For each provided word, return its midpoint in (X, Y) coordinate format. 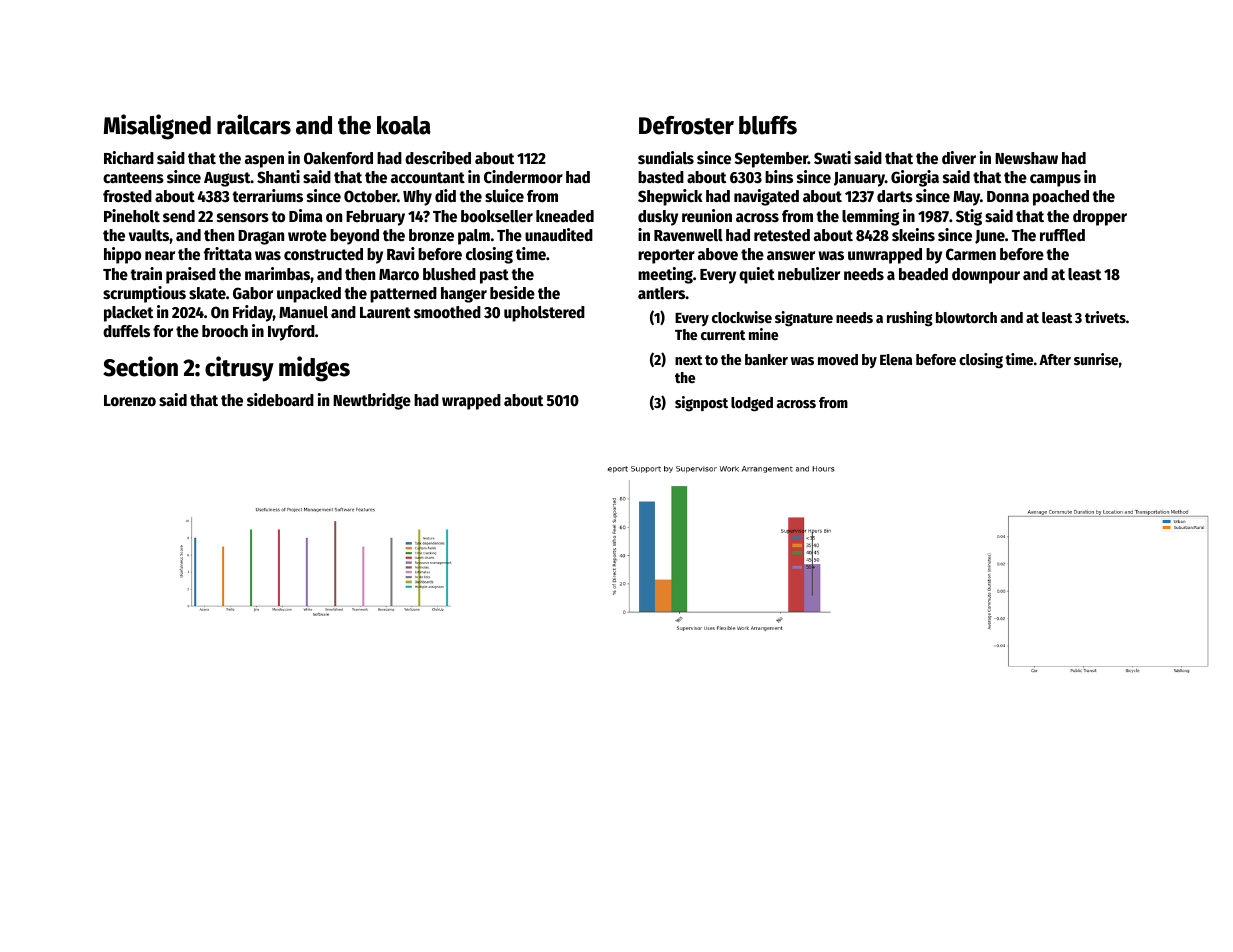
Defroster (686, 125)
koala (404, 125)
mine (763, 334)
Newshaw (1026, 158)
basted (661, 177)
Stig (969, 217)
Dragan (261, 237)
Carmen (971, 254)
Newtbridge (372, 401)
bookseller (497, 216)
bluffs (768, 125)
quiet (757, 275)
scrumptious (144, 294)
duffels (126, 331)
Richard (129, 158)
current (723, 335)
